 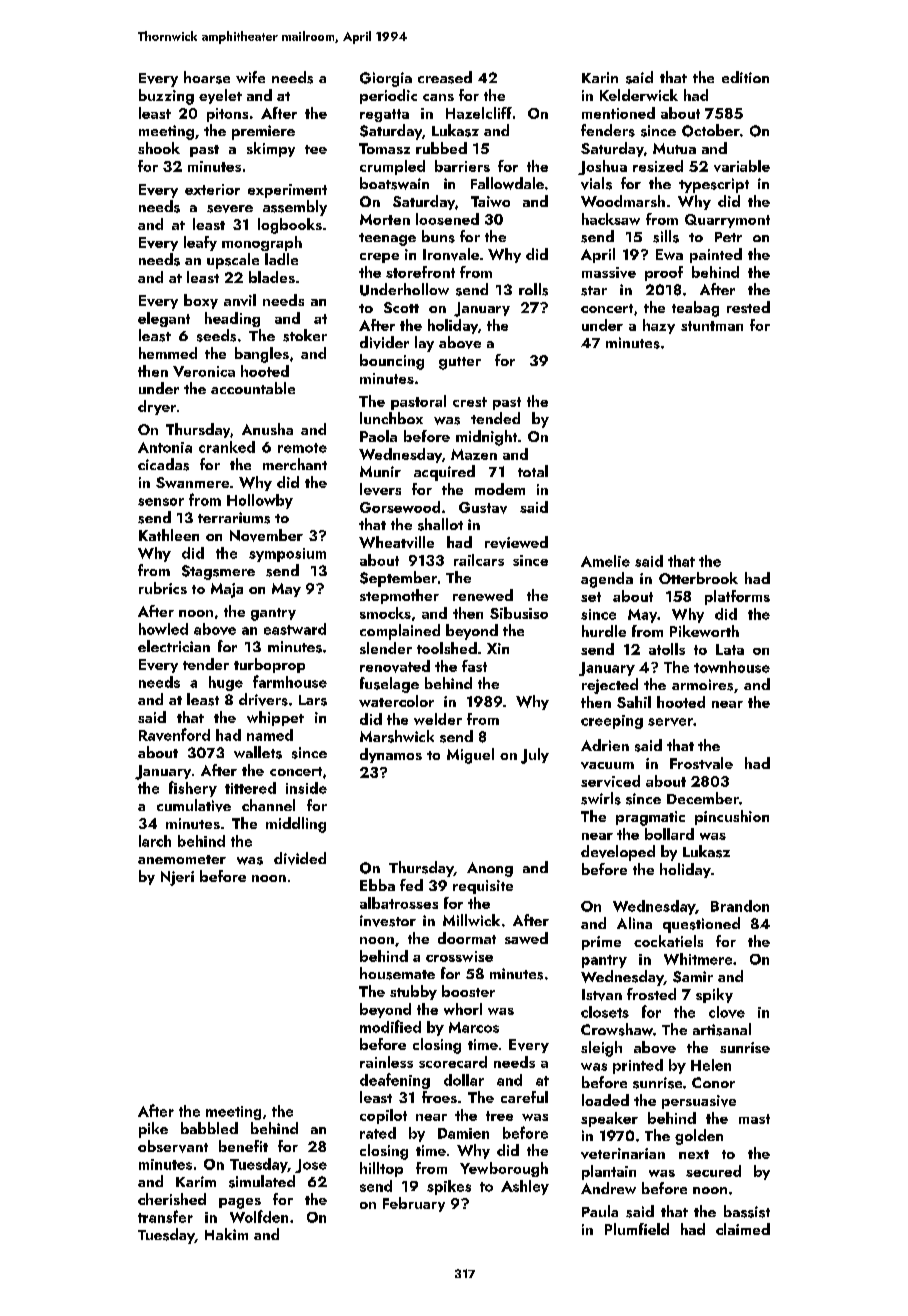 What do you see at coordinates (250, 788) in the image?
I see `tittered` at bounding box center [250, 788].
